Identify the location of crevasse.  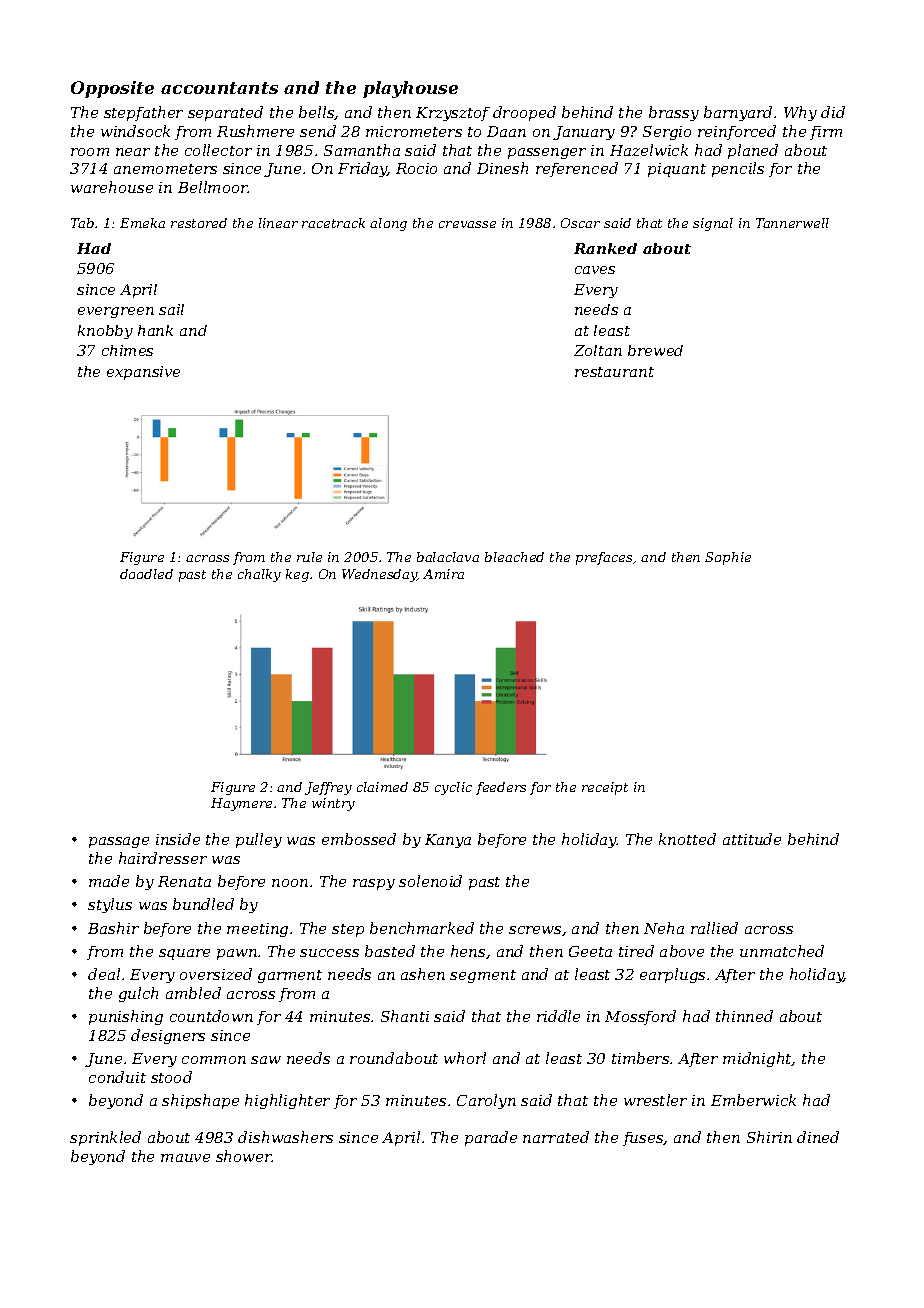
(467, 224).
